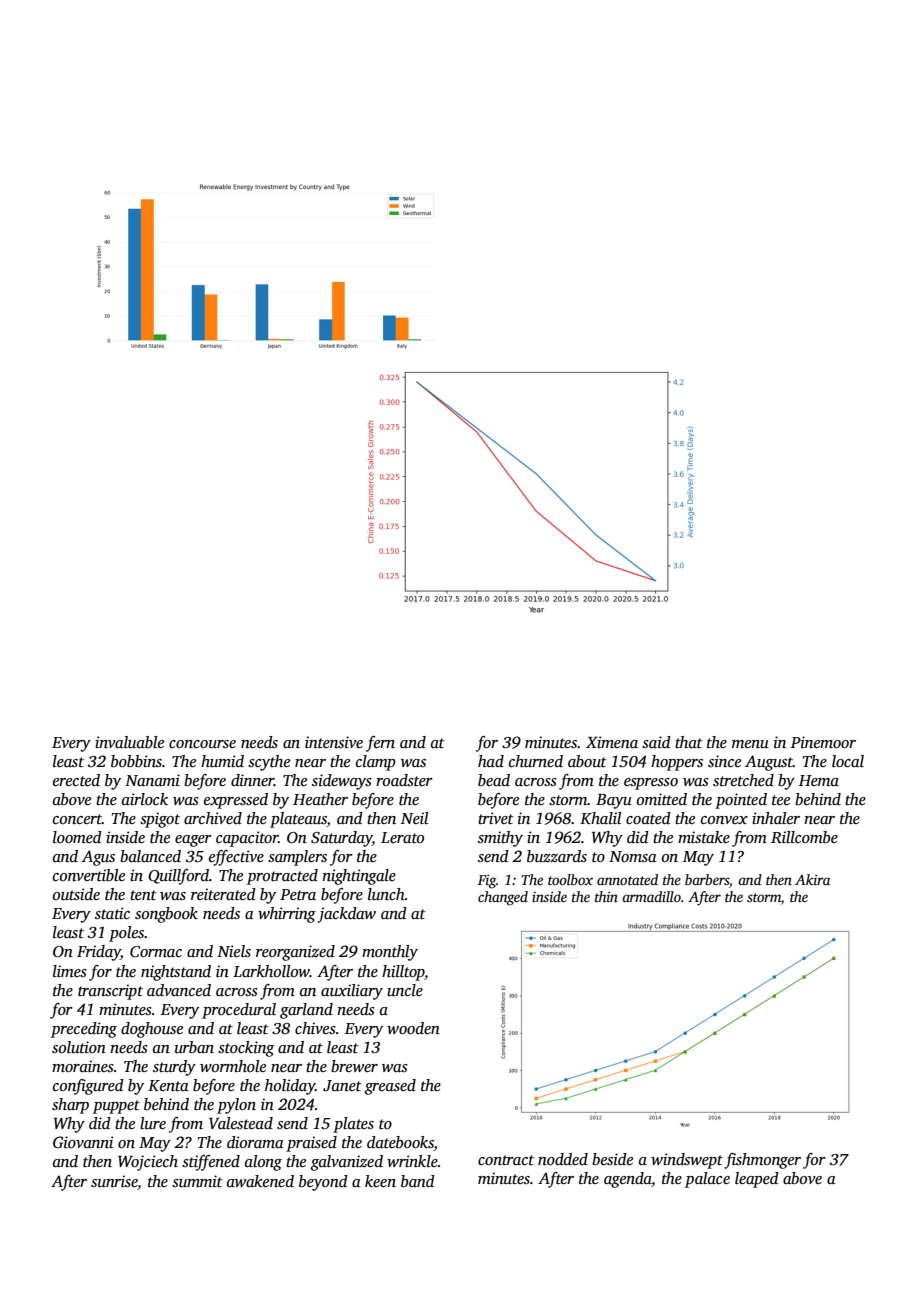  Describe the element at coordinates (707, 879) in the screenshot. I see `barbers` at that location.
